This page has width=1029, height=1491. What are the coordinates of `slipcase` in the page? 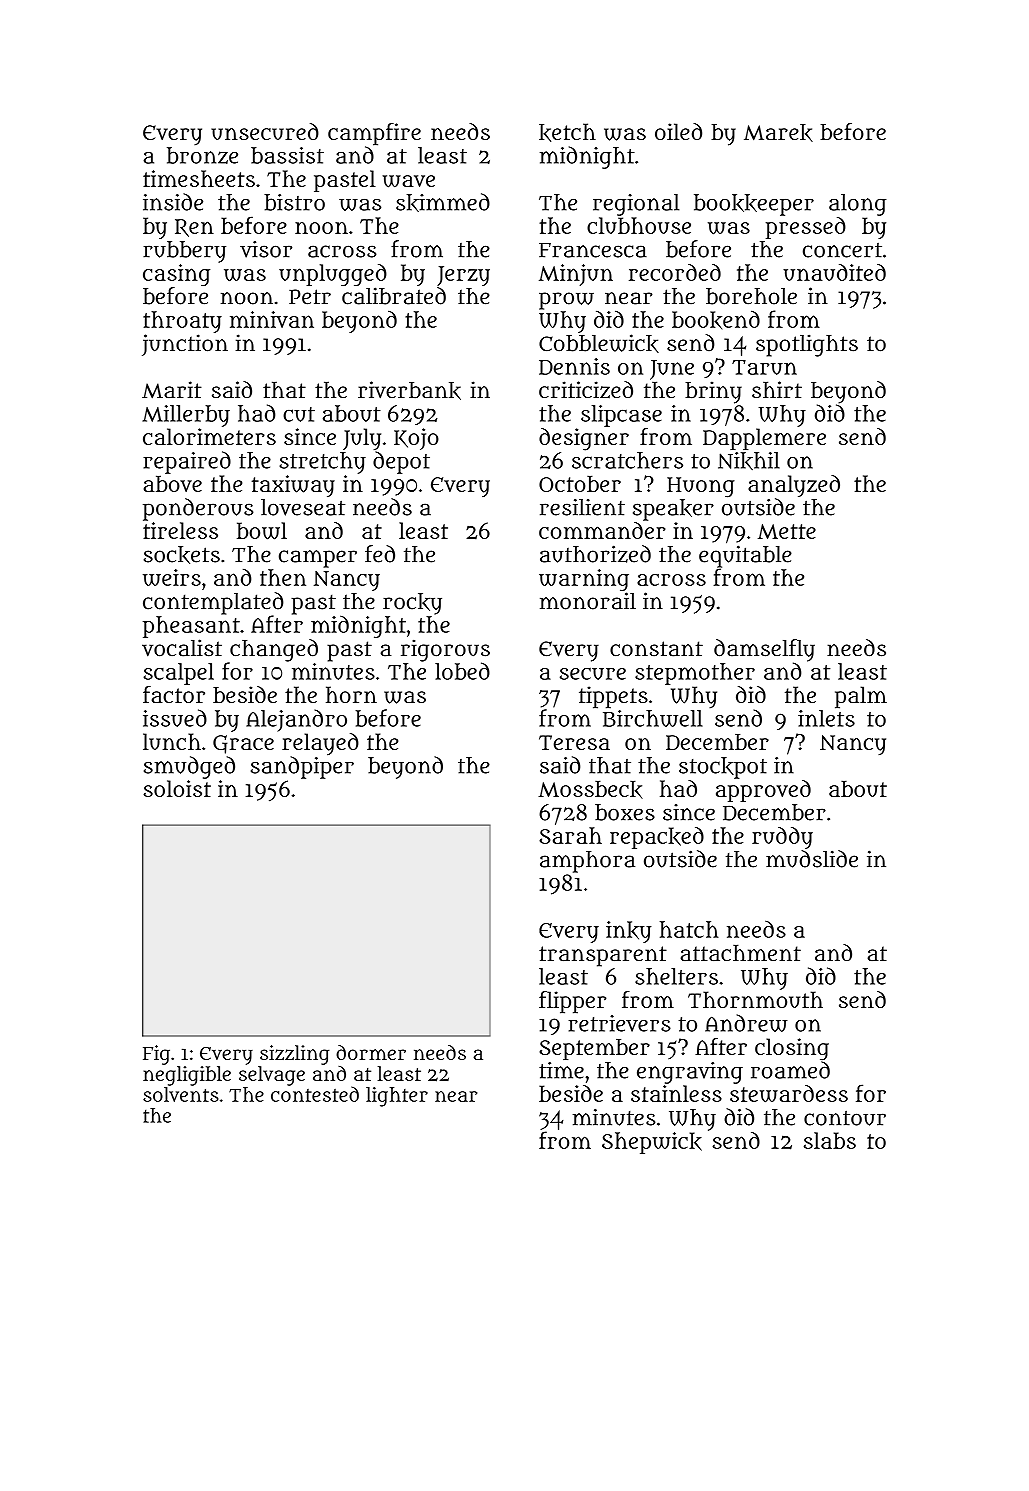 It's located at (621, 416).
